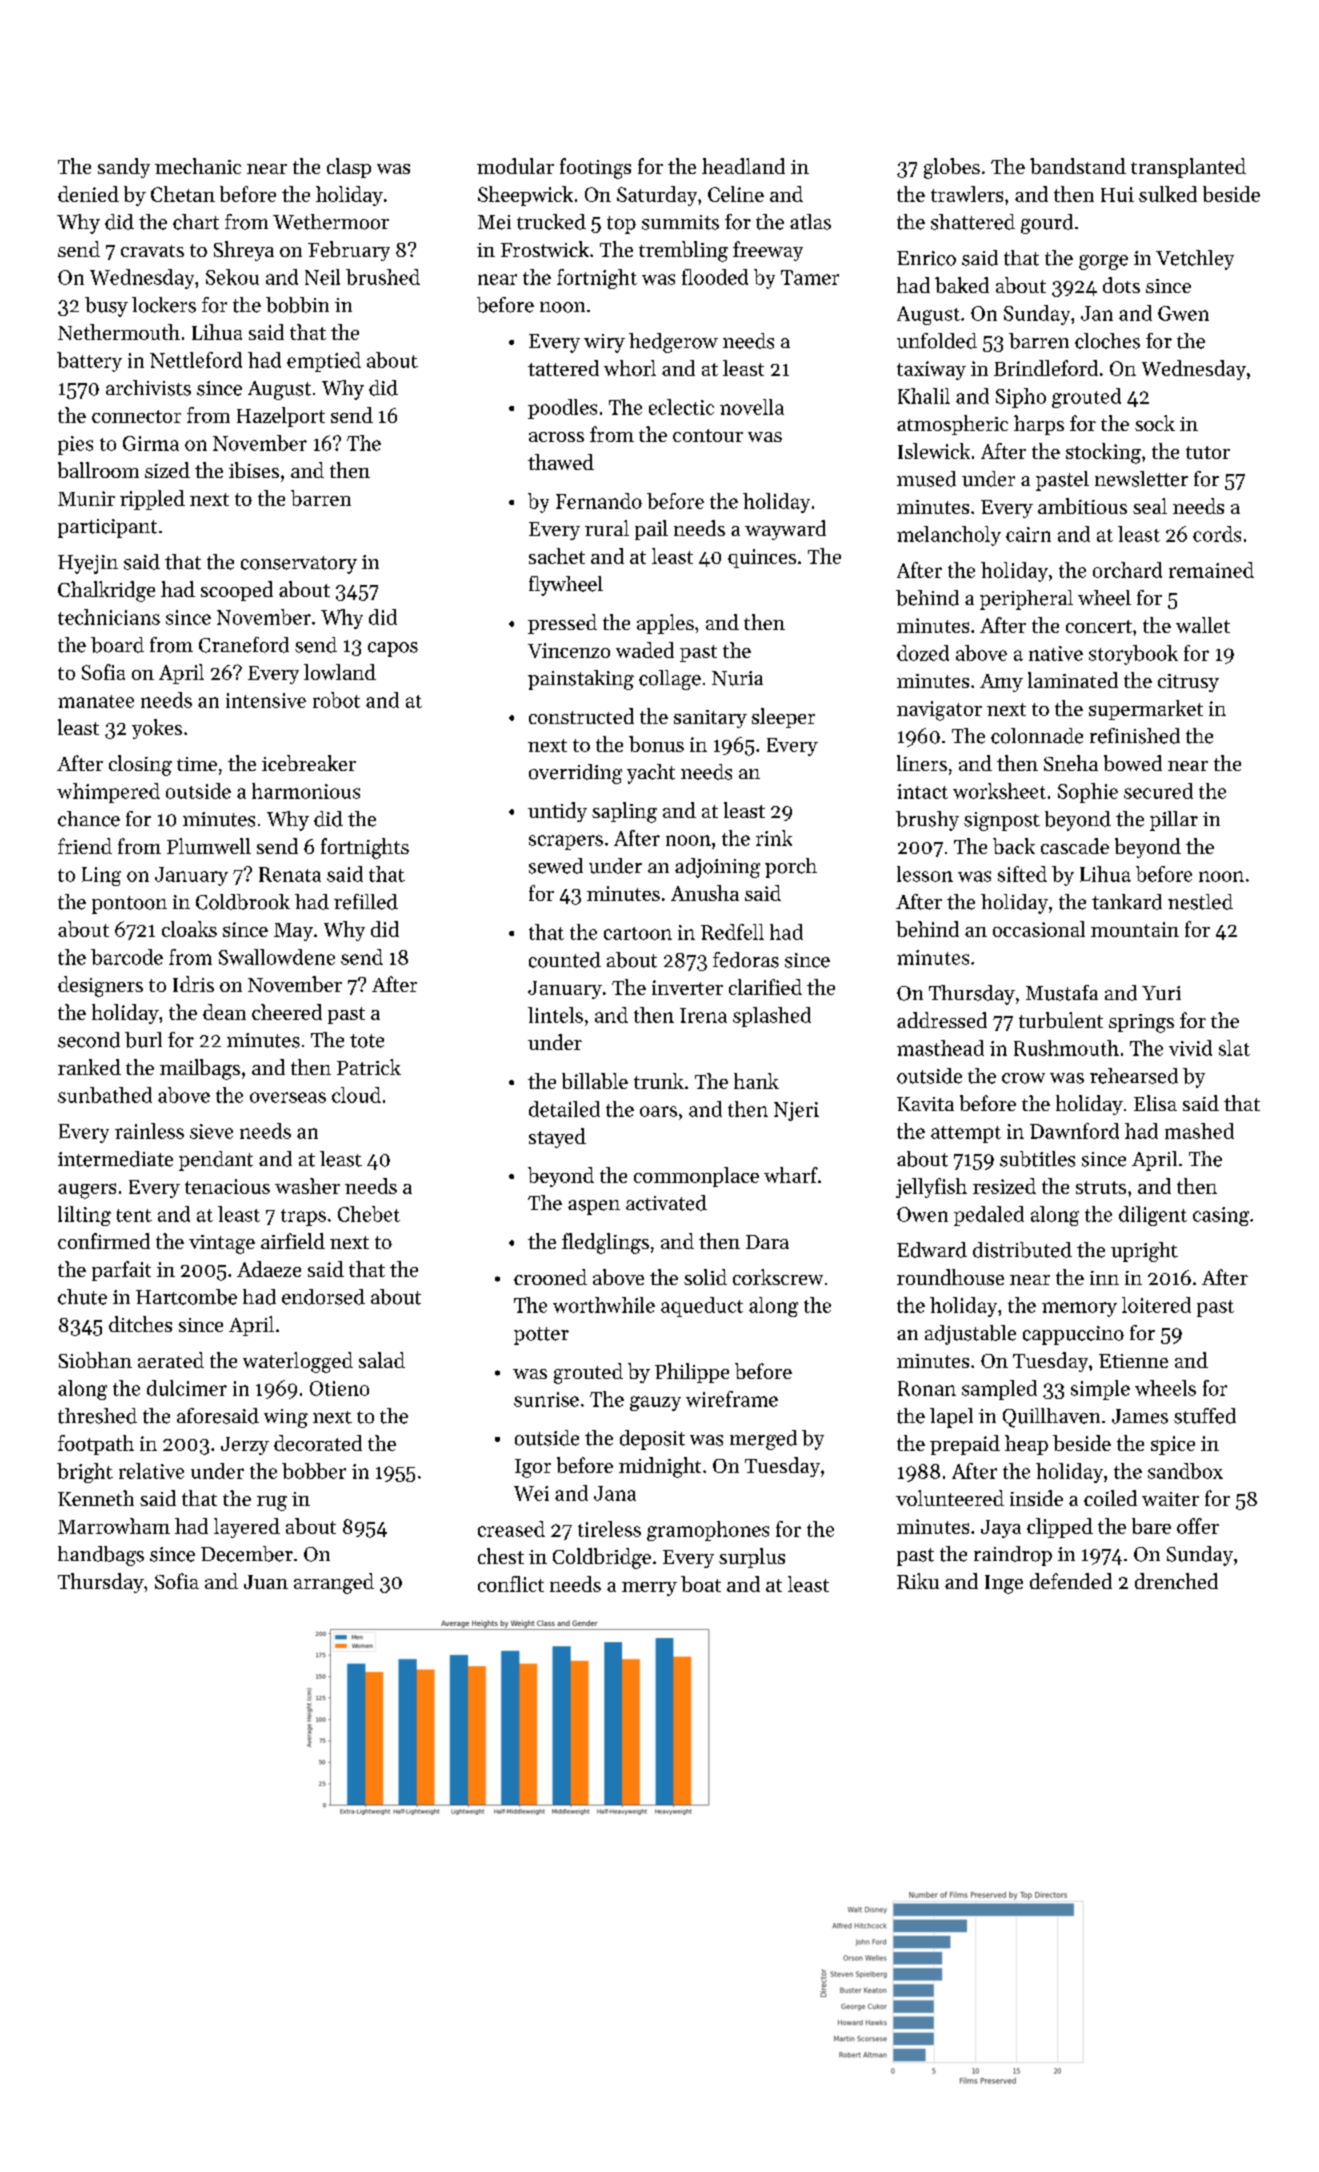 The image size is (1319, 2172). Describe the element at coordinates (1161, 993) in the image. I see `Yuri` at that location.
